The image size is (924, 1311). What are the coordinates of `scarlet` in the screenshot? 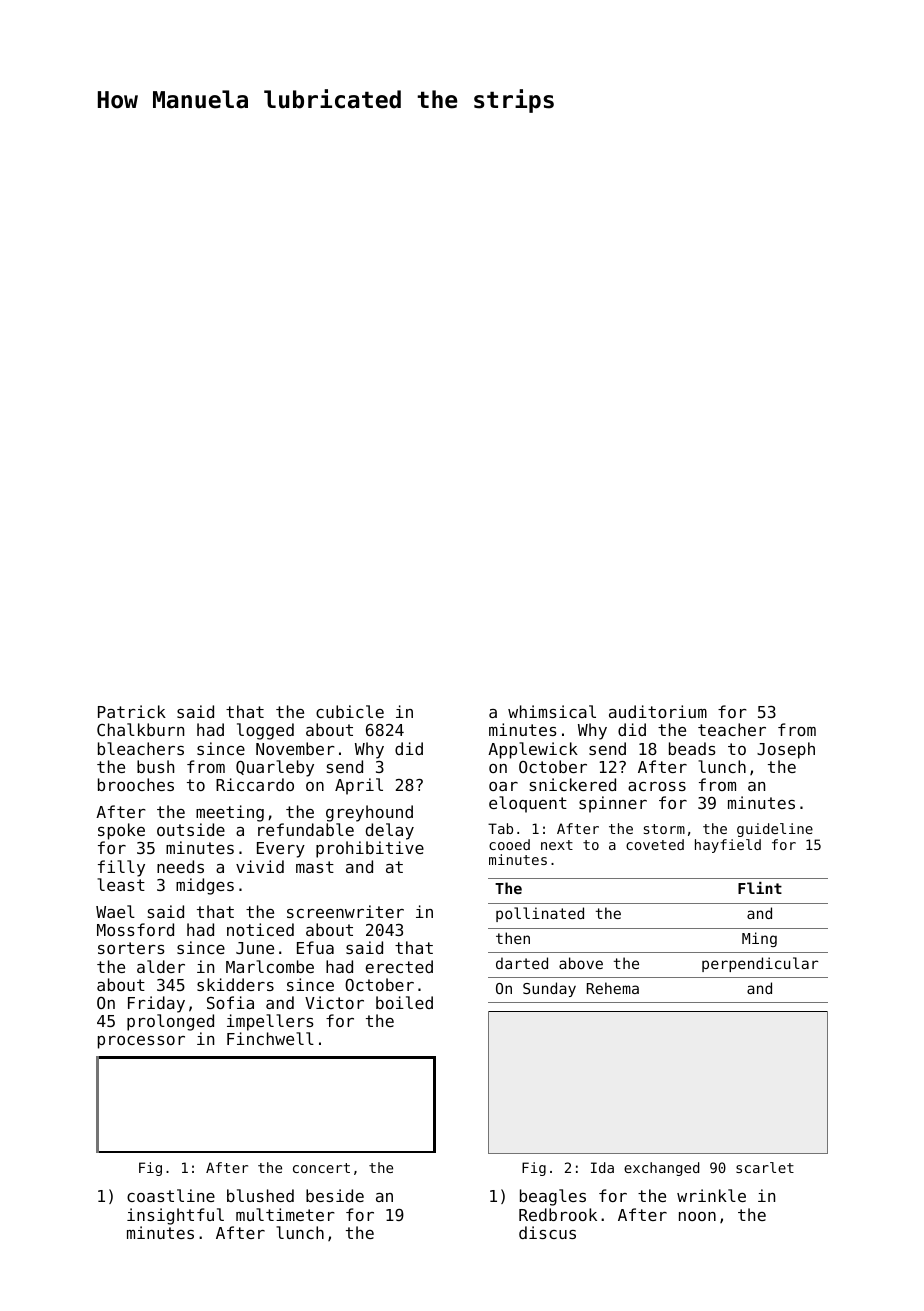 It's located at (765, 1167).
